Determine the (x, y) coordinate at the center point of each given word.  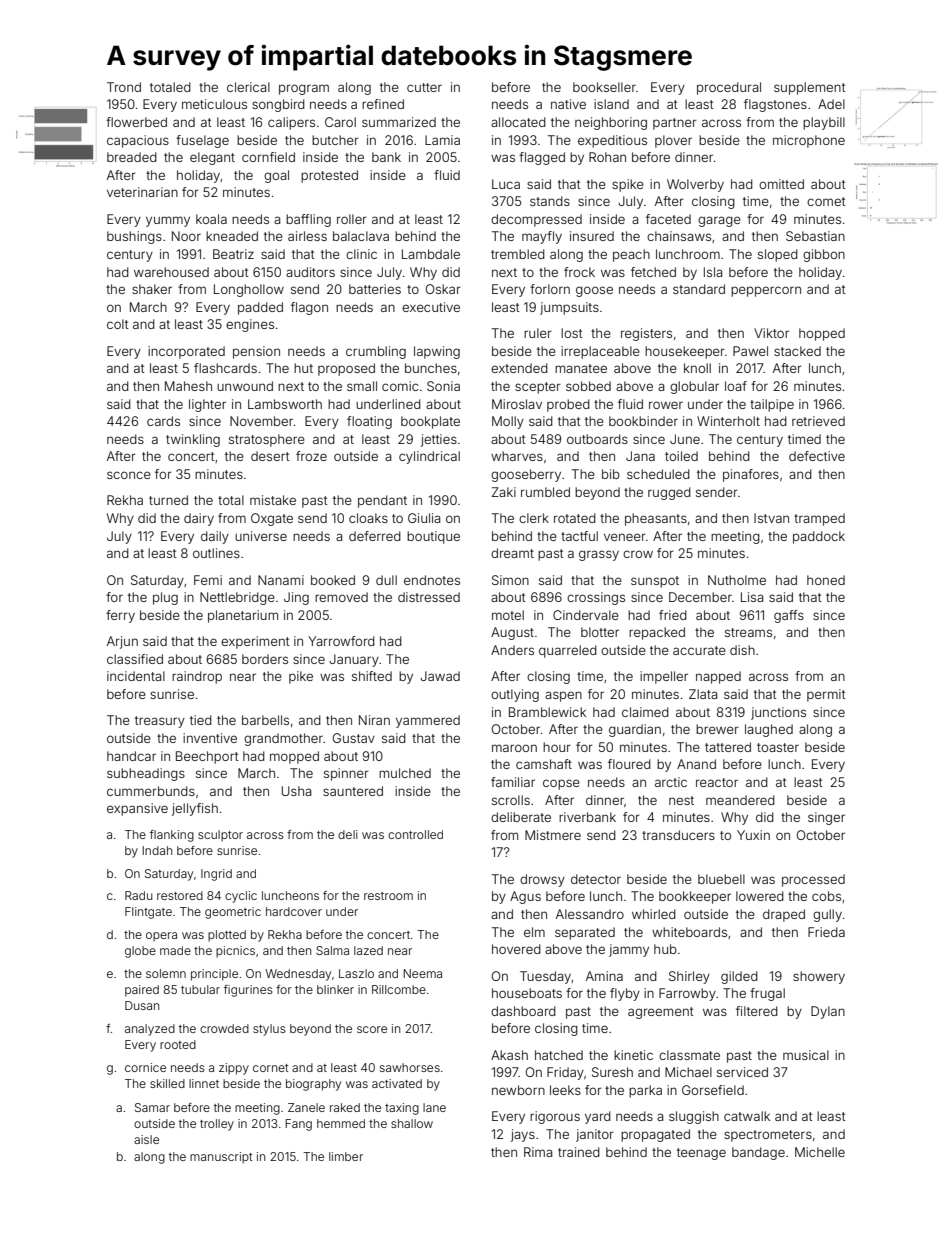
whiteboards (689, 932)
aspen (563, 696)
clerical (248, 87)
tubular (200, 989)
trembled (518, 254)
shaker (152, 289)
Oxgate (272, 519)
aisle (146, 1139)
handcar (131, 756)
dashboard (523, 1011)
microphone (809, 141)
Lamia (442, 140)
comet (826, 201)
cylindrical (429, 457)
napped (718, 677)
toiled (681, 456)
